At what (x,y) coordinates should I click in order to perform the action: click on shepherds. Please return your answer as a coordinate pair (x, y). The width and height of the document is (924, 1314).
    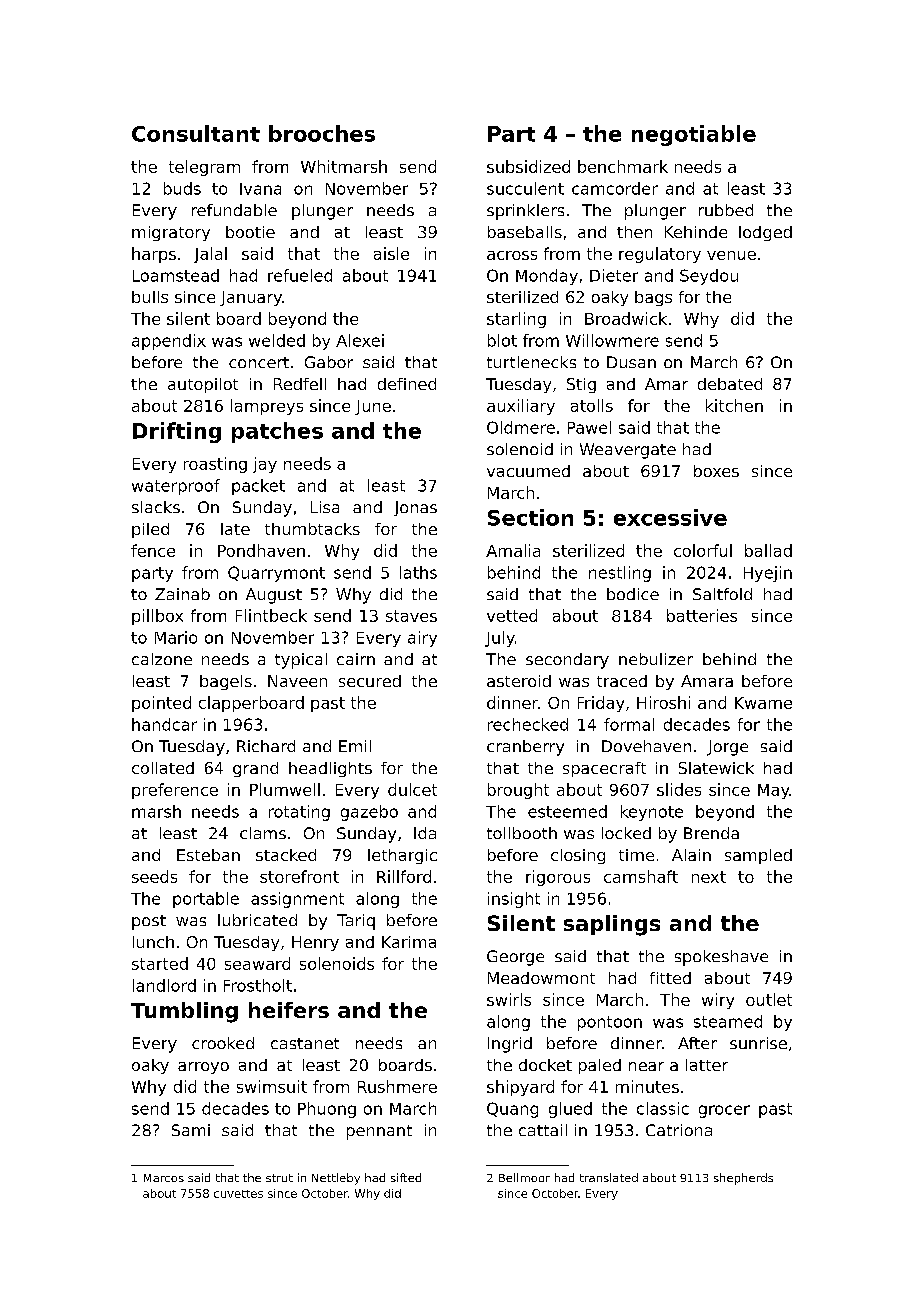
    Looking at the image, I should click on (743, 1179).
